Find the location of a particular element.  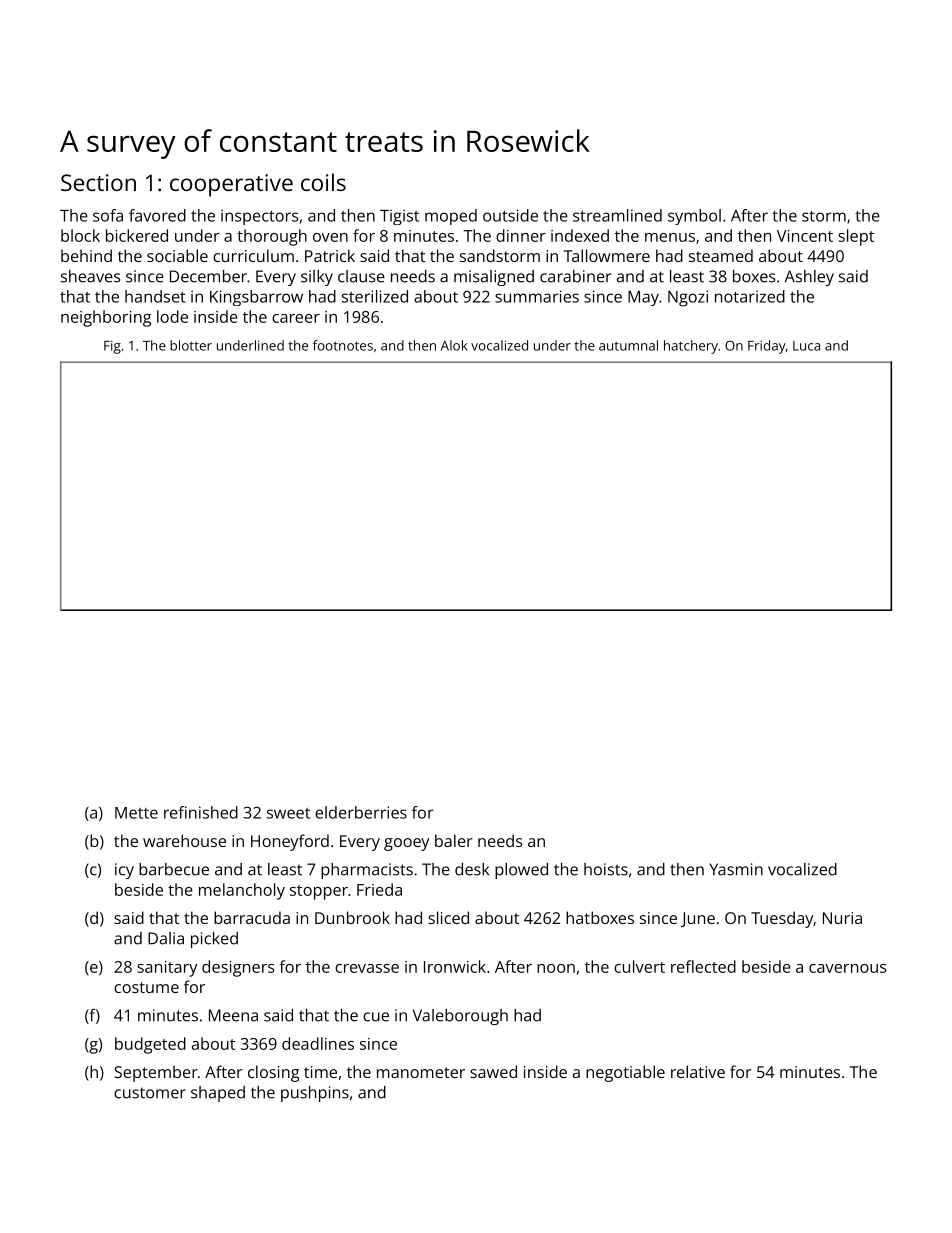

Luca is located at coordinates (806, 346).
